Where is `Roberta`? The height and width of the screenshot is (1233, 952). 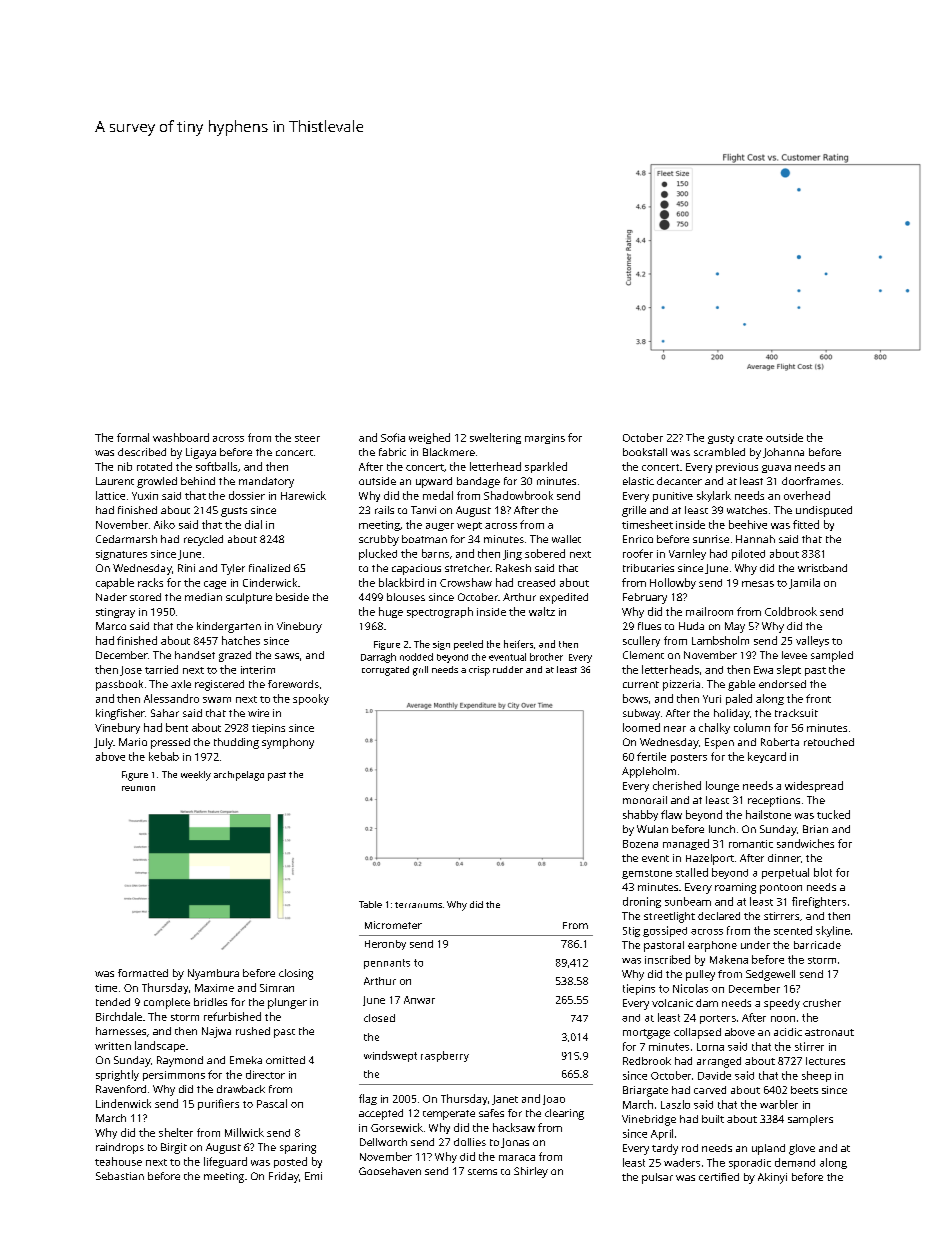 Roberta is located at coordinates (780, 742).
